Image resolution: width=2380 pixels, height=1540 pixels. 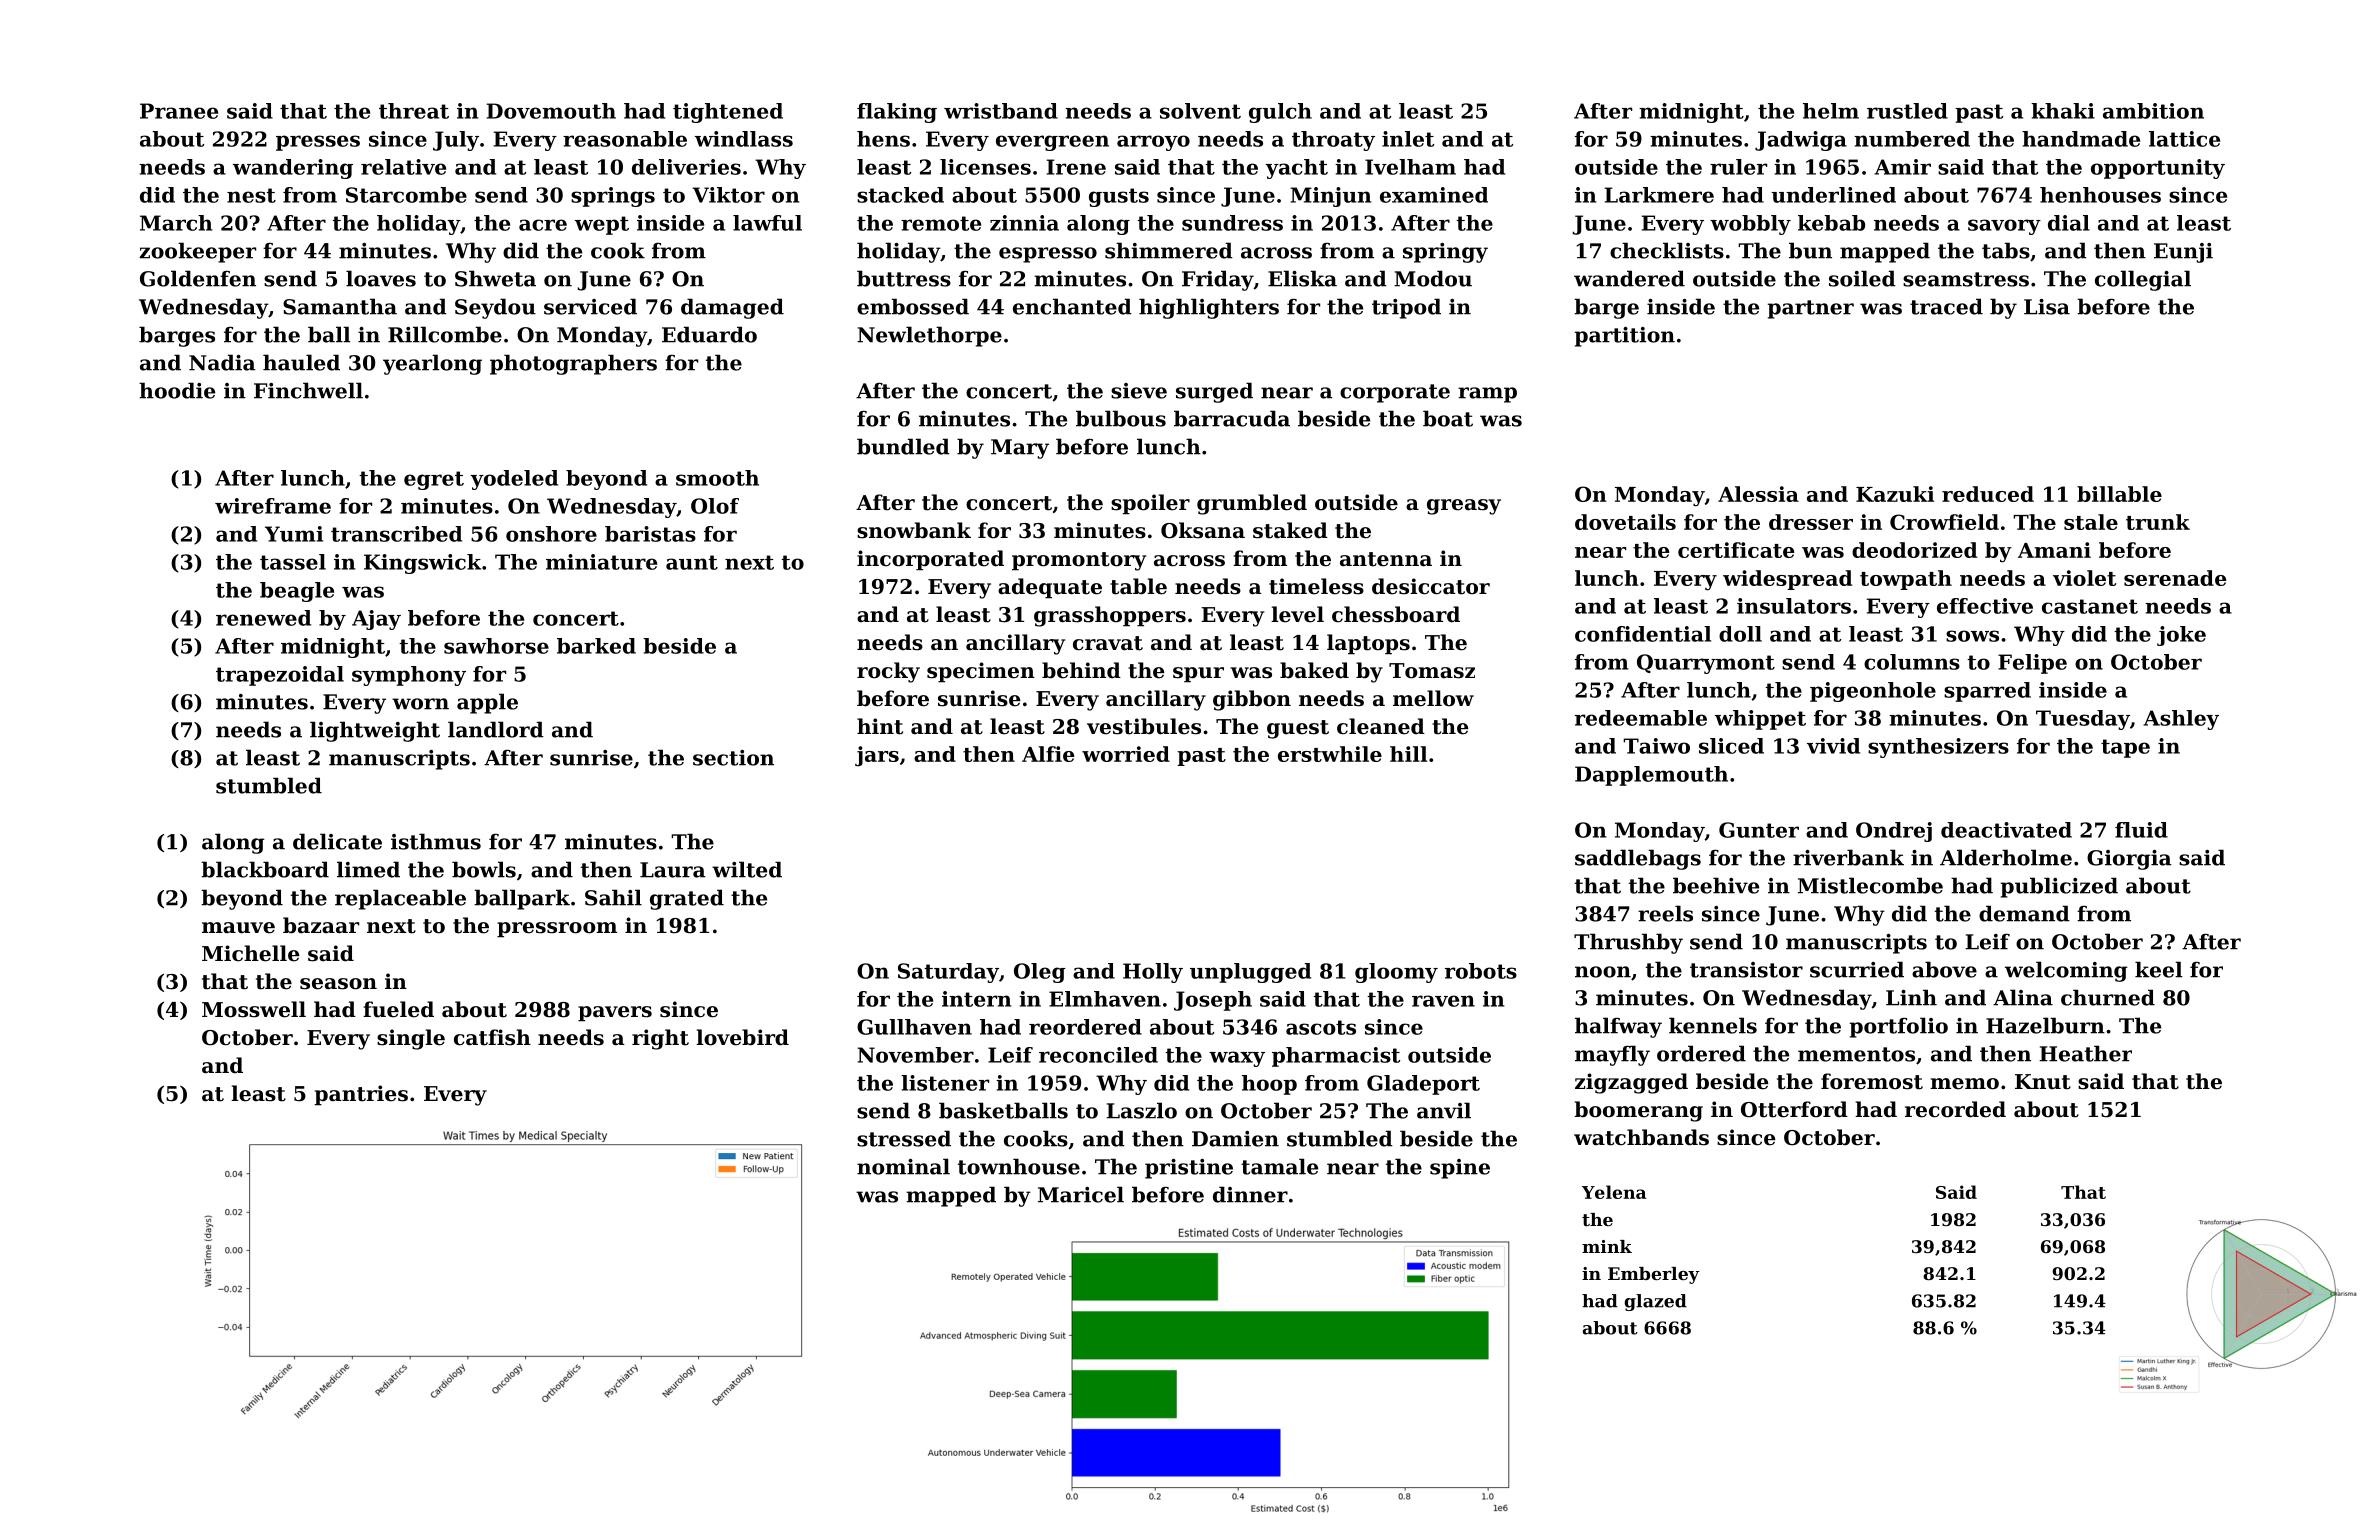 I want to click on transistor, so click(x=1746, y=970).
